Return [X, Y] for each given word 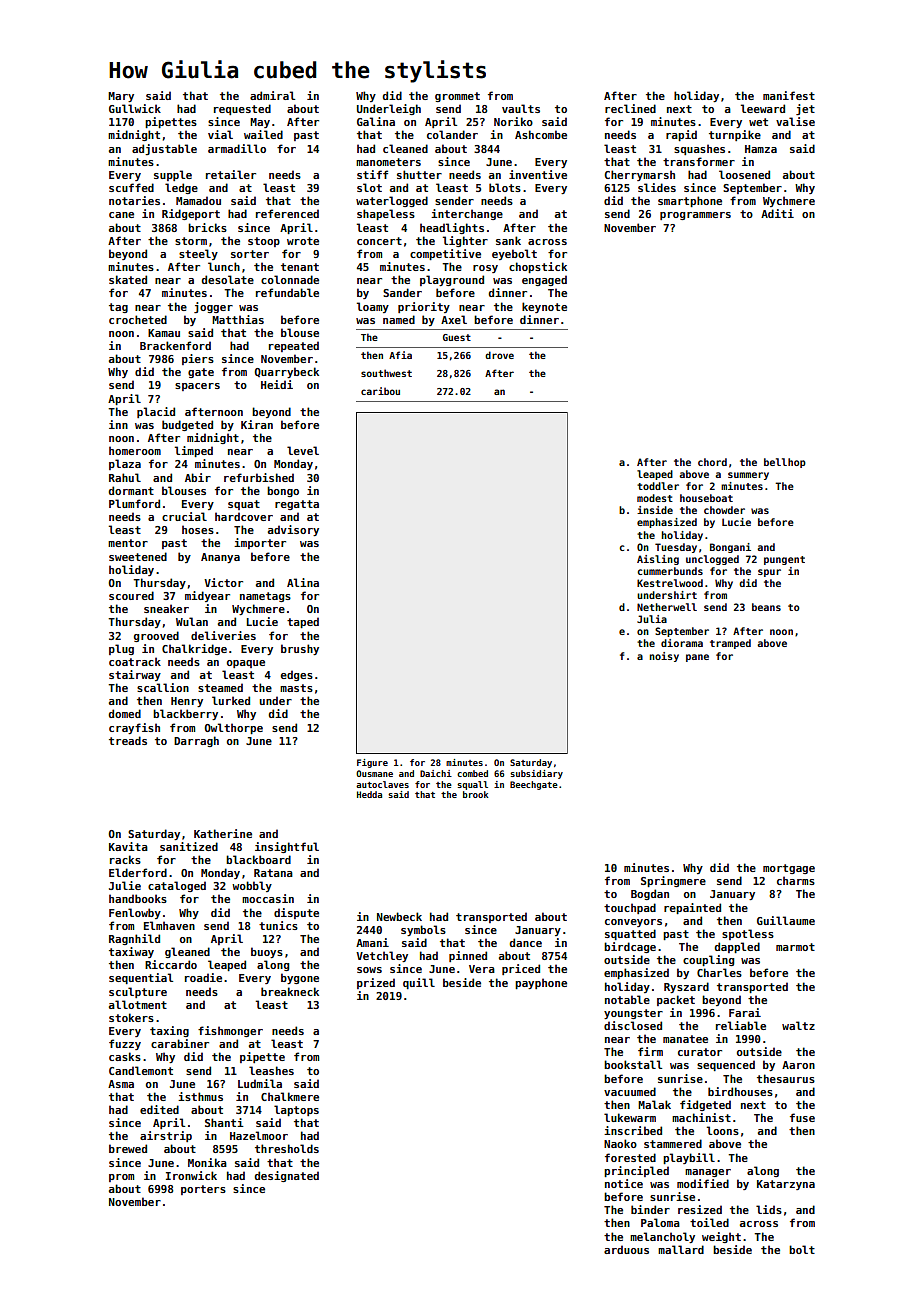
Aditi [777, 213]
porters [203, 1190]
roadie [203, 977]
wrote [303, 241]
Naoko [620, 1143]
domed [125, 713]
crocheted [138, 319]
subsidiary [536, 774]
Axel [454, 319]
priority [424, 307]
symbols [423, 930]
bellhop [785, 463]
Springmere [673, 881]
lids [769, 1209]
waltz [798, 1025]
